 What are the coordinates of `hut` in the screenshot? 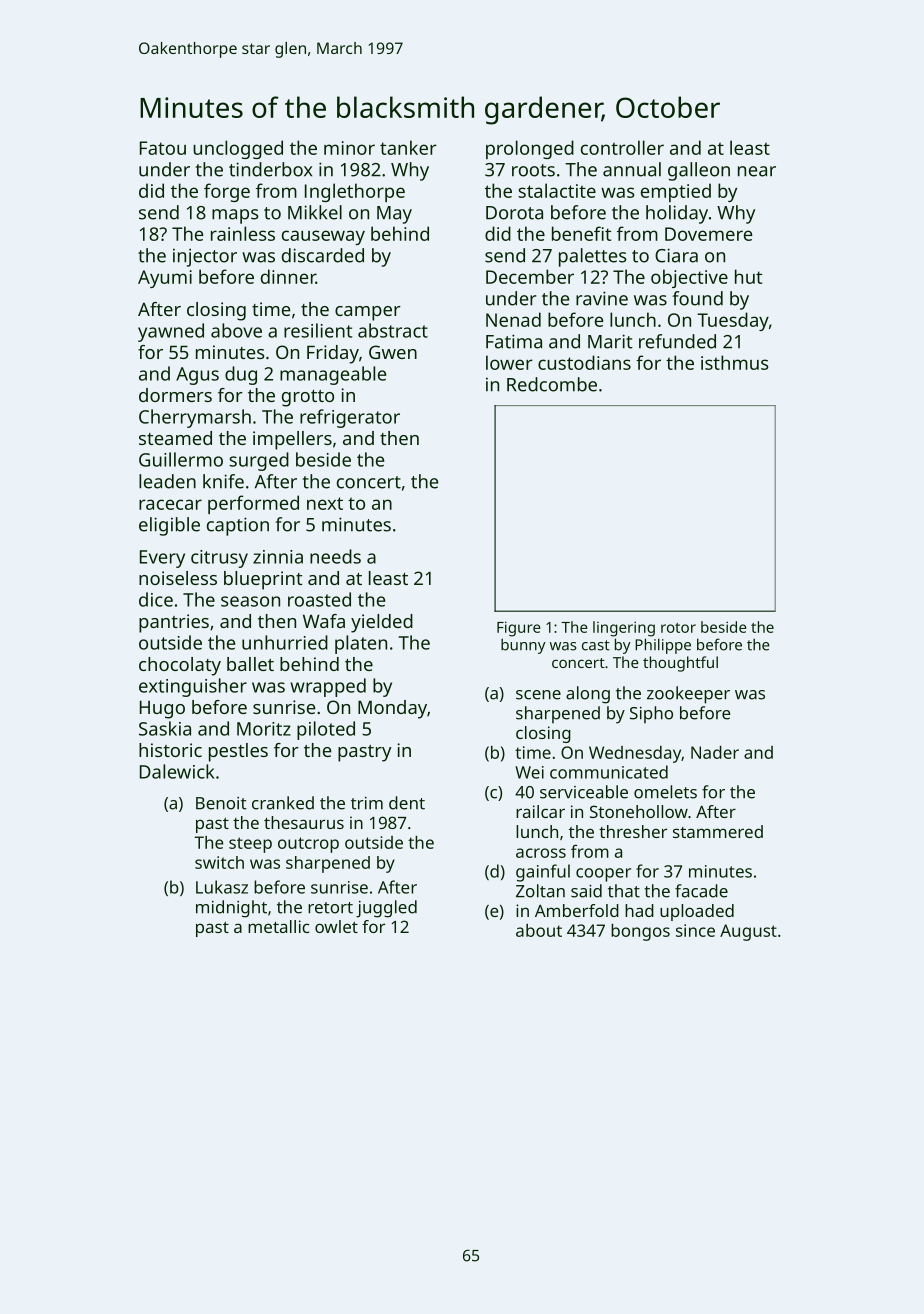 It's located at (748, 276).
